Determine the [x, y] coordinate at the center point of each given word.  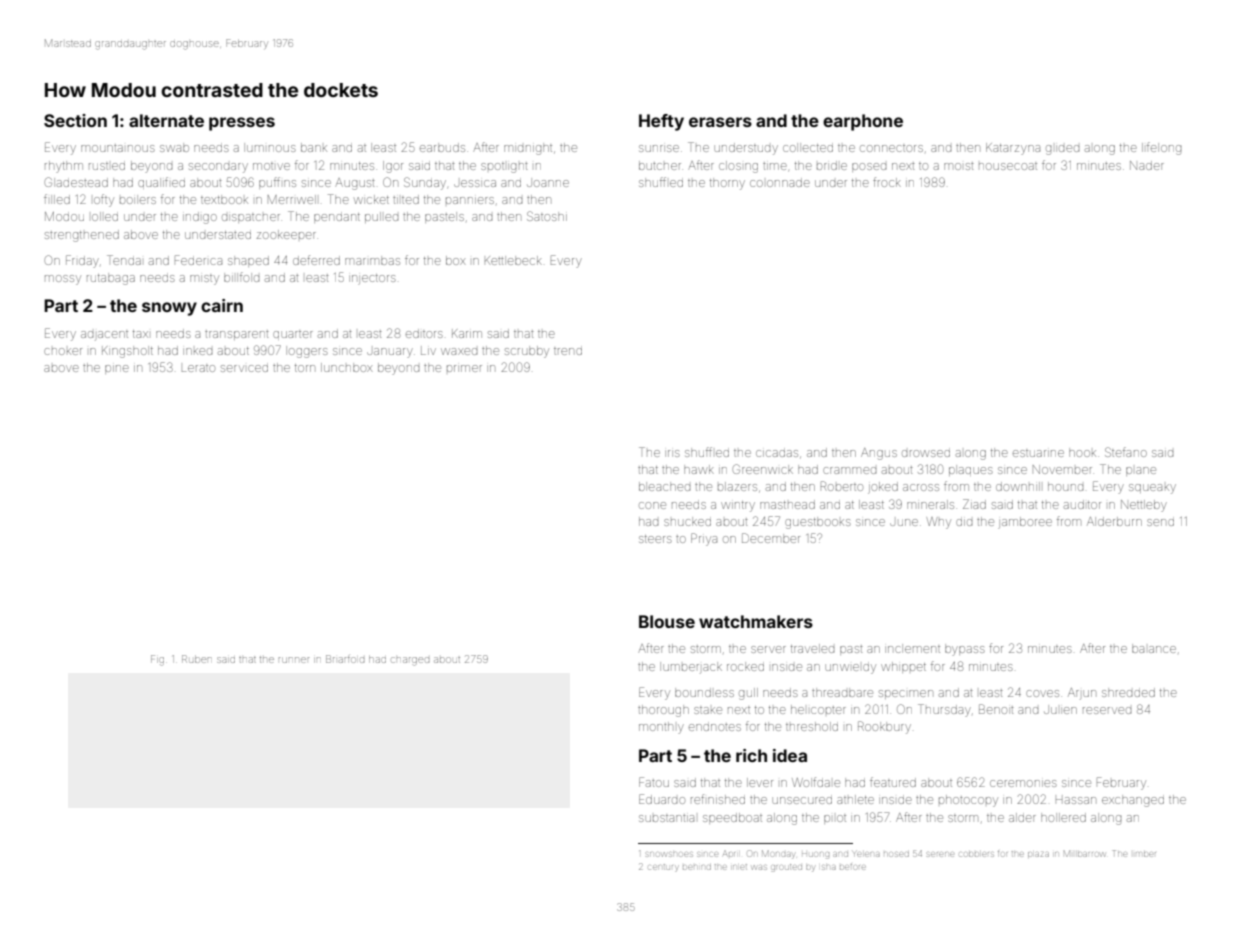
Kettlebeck [513, 260]
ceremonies [1023, 783]
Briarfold [345, 659]
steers [655, 539]
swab [174, 147]
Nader [1147, 165]
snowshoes [670, 854]
